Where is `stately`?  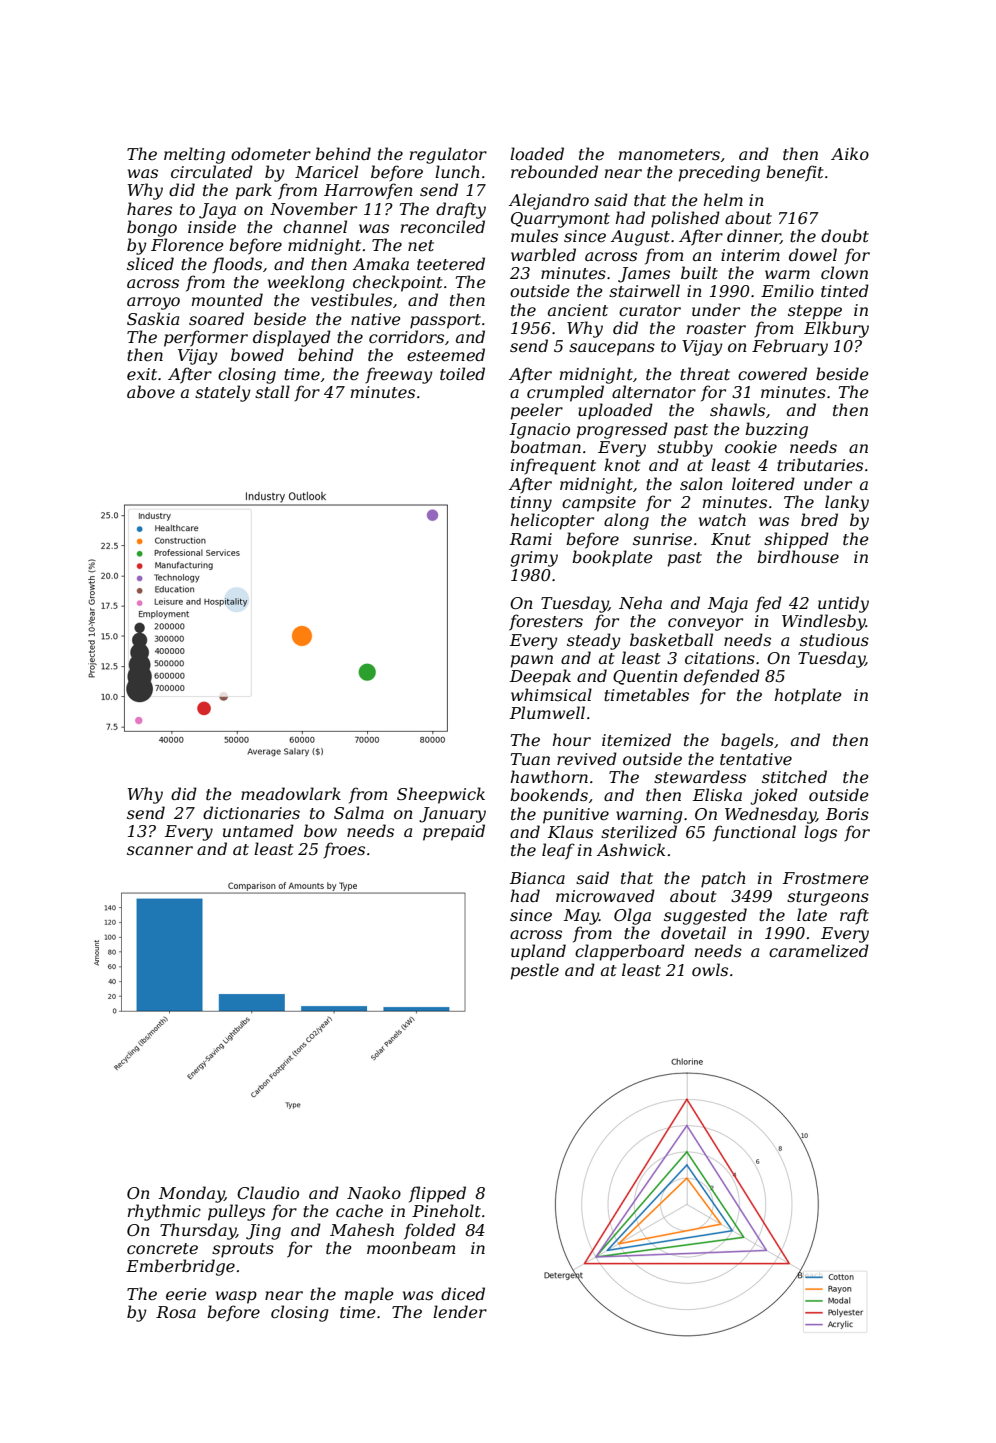 stately is located at coordinates (223, 393).
